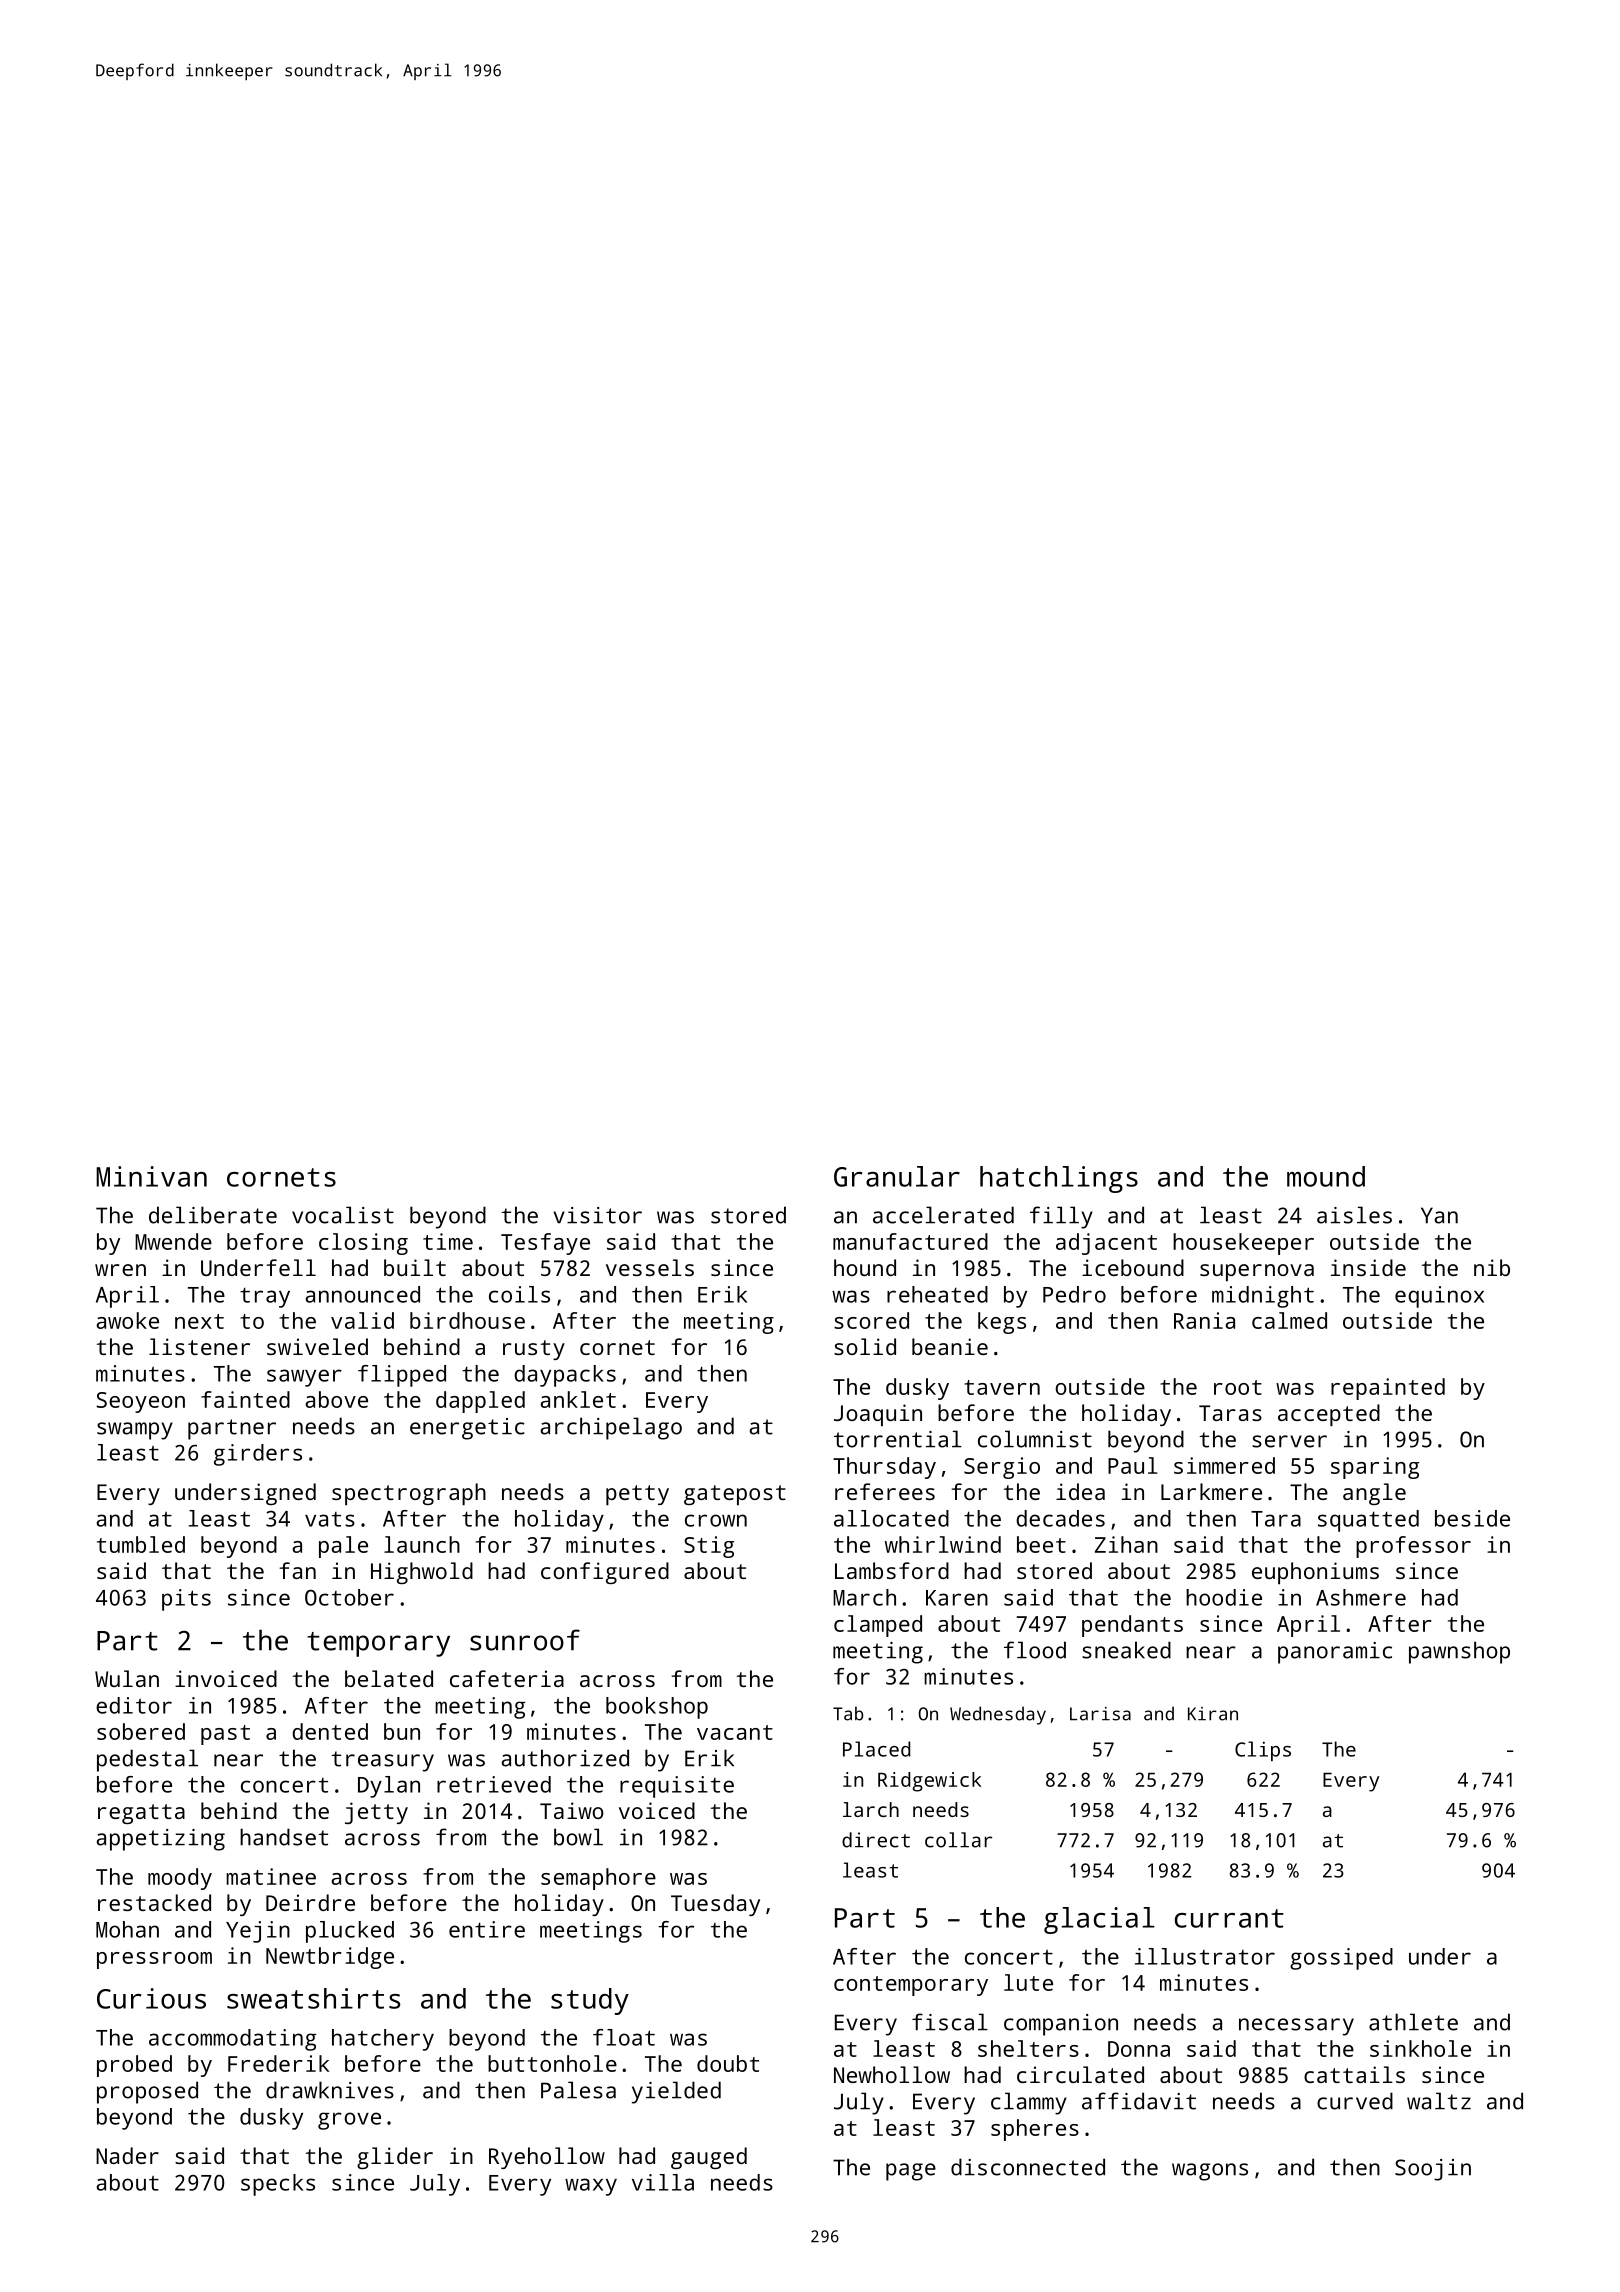  What do you see at coordinates (422, 1544) in the image?
I see `launch` at bounding box center [422, 1544].
